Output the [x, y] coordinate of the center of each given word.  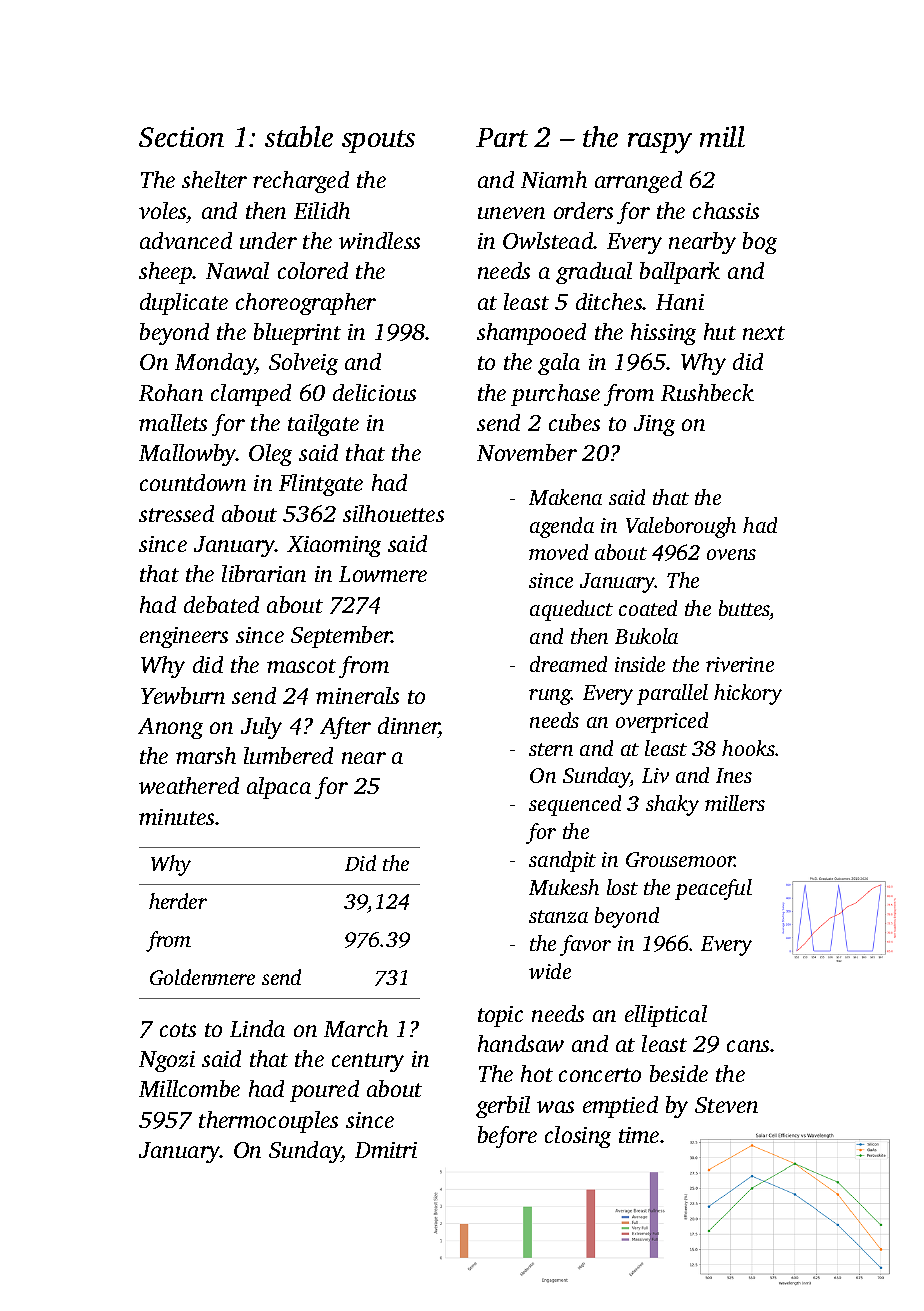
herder [178, 901]
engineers [184, 637]
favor [585, 945]
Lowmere [383, 574]
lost [622, 887]
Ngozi [167, 1061]
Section [181, 137]
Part [502, 137]
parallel [672, 694]
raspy [660, 143]
